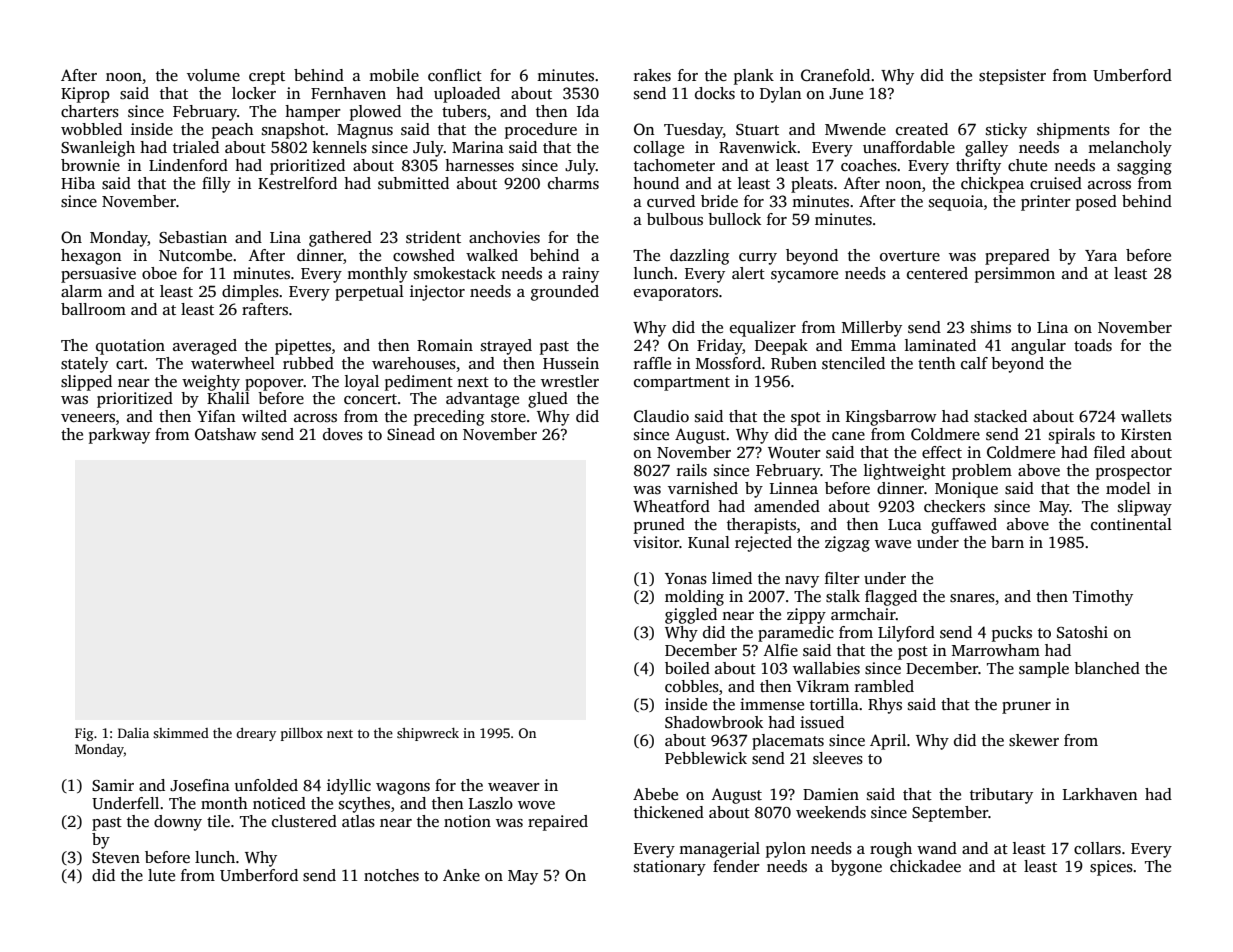 The height and width of the screenshot is (952, 1233). What do you see at coordinates (84, 365) in the screenshot?
I see `stately` at bounding box center [84, 365].
